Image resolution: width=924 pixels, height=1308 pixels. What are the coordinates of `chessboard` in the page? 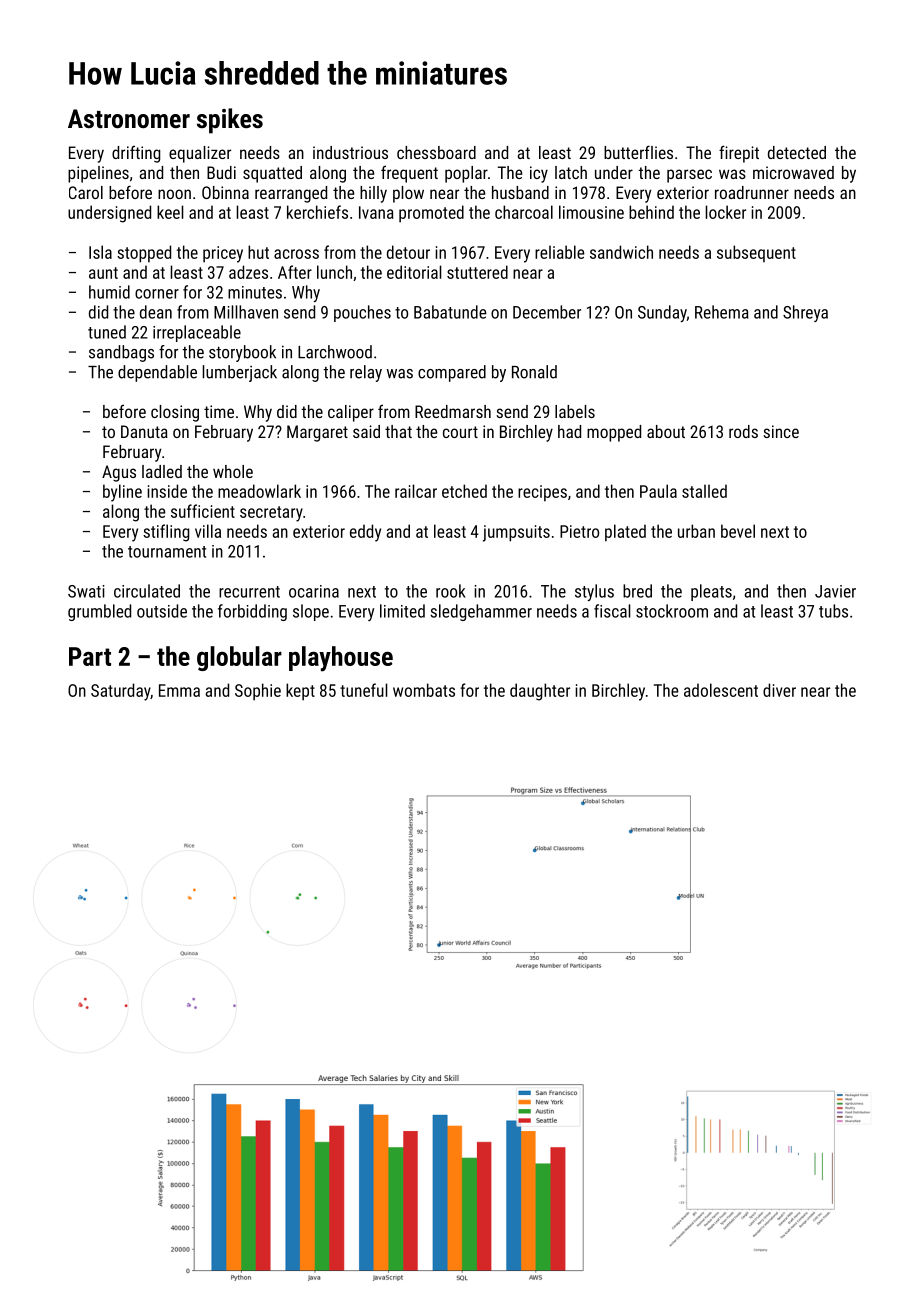 It's located at (436, 152).
